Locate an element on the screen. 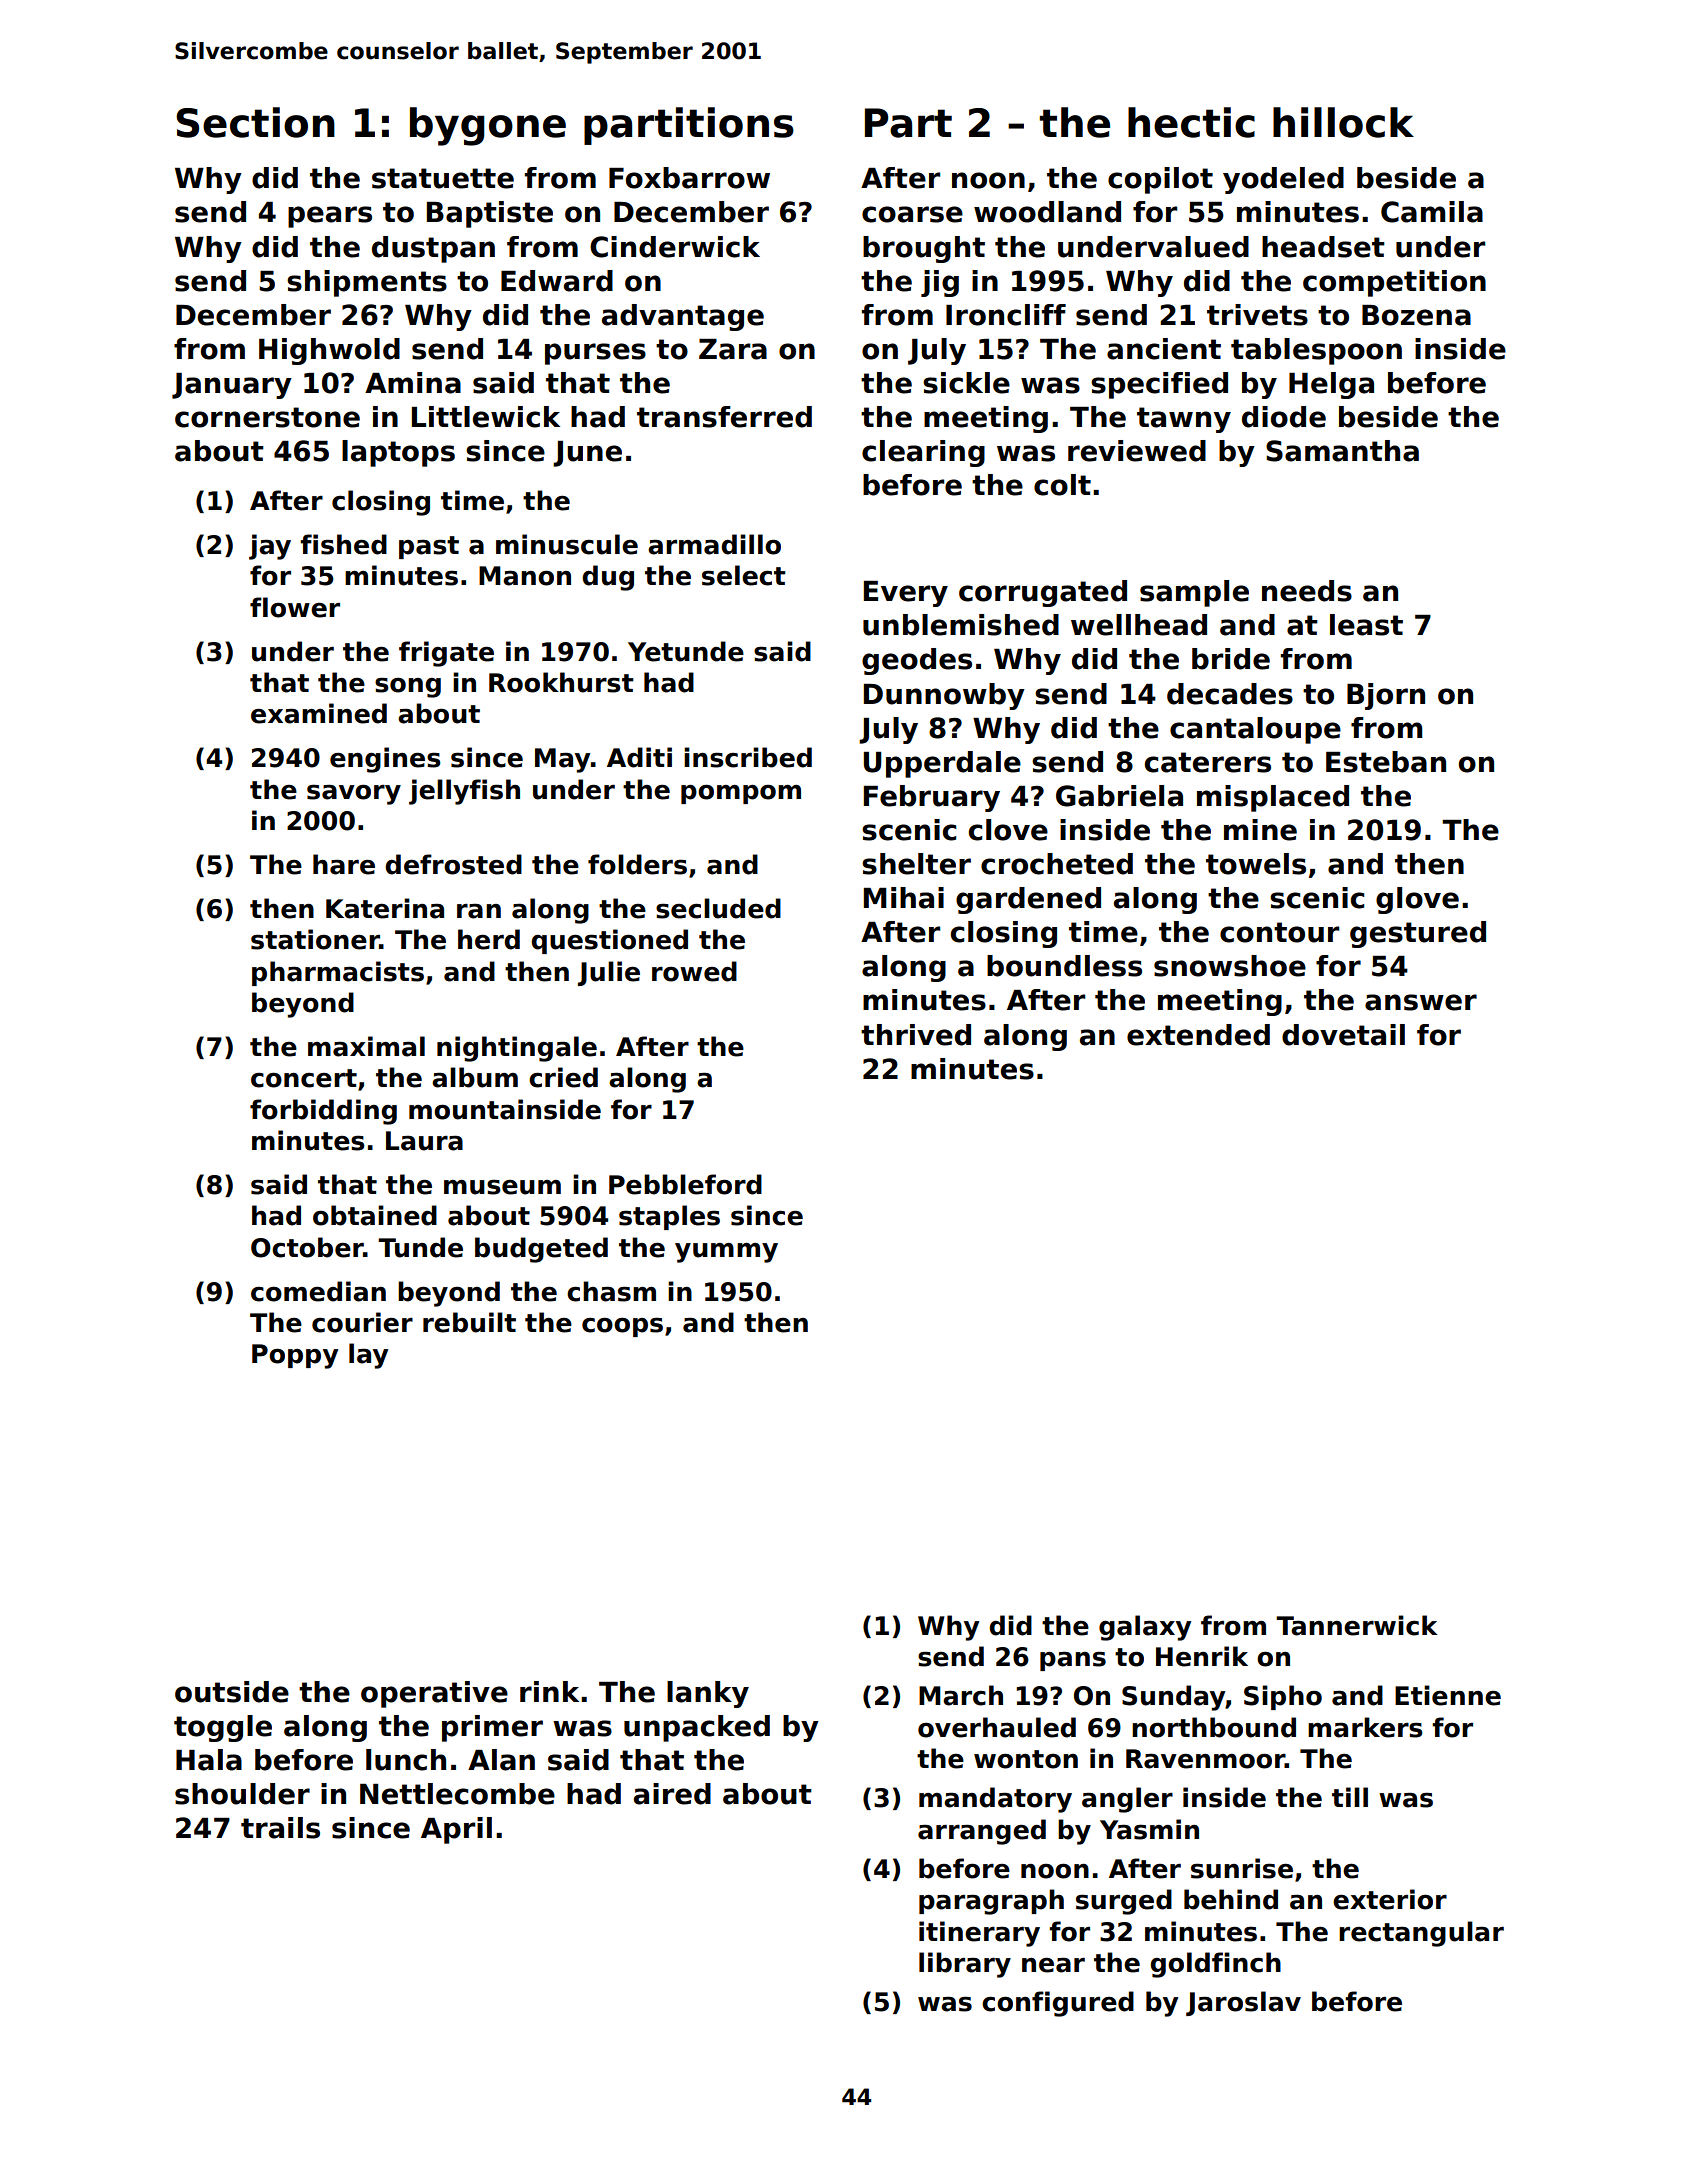  April is located at coordinates (456, 1830).
